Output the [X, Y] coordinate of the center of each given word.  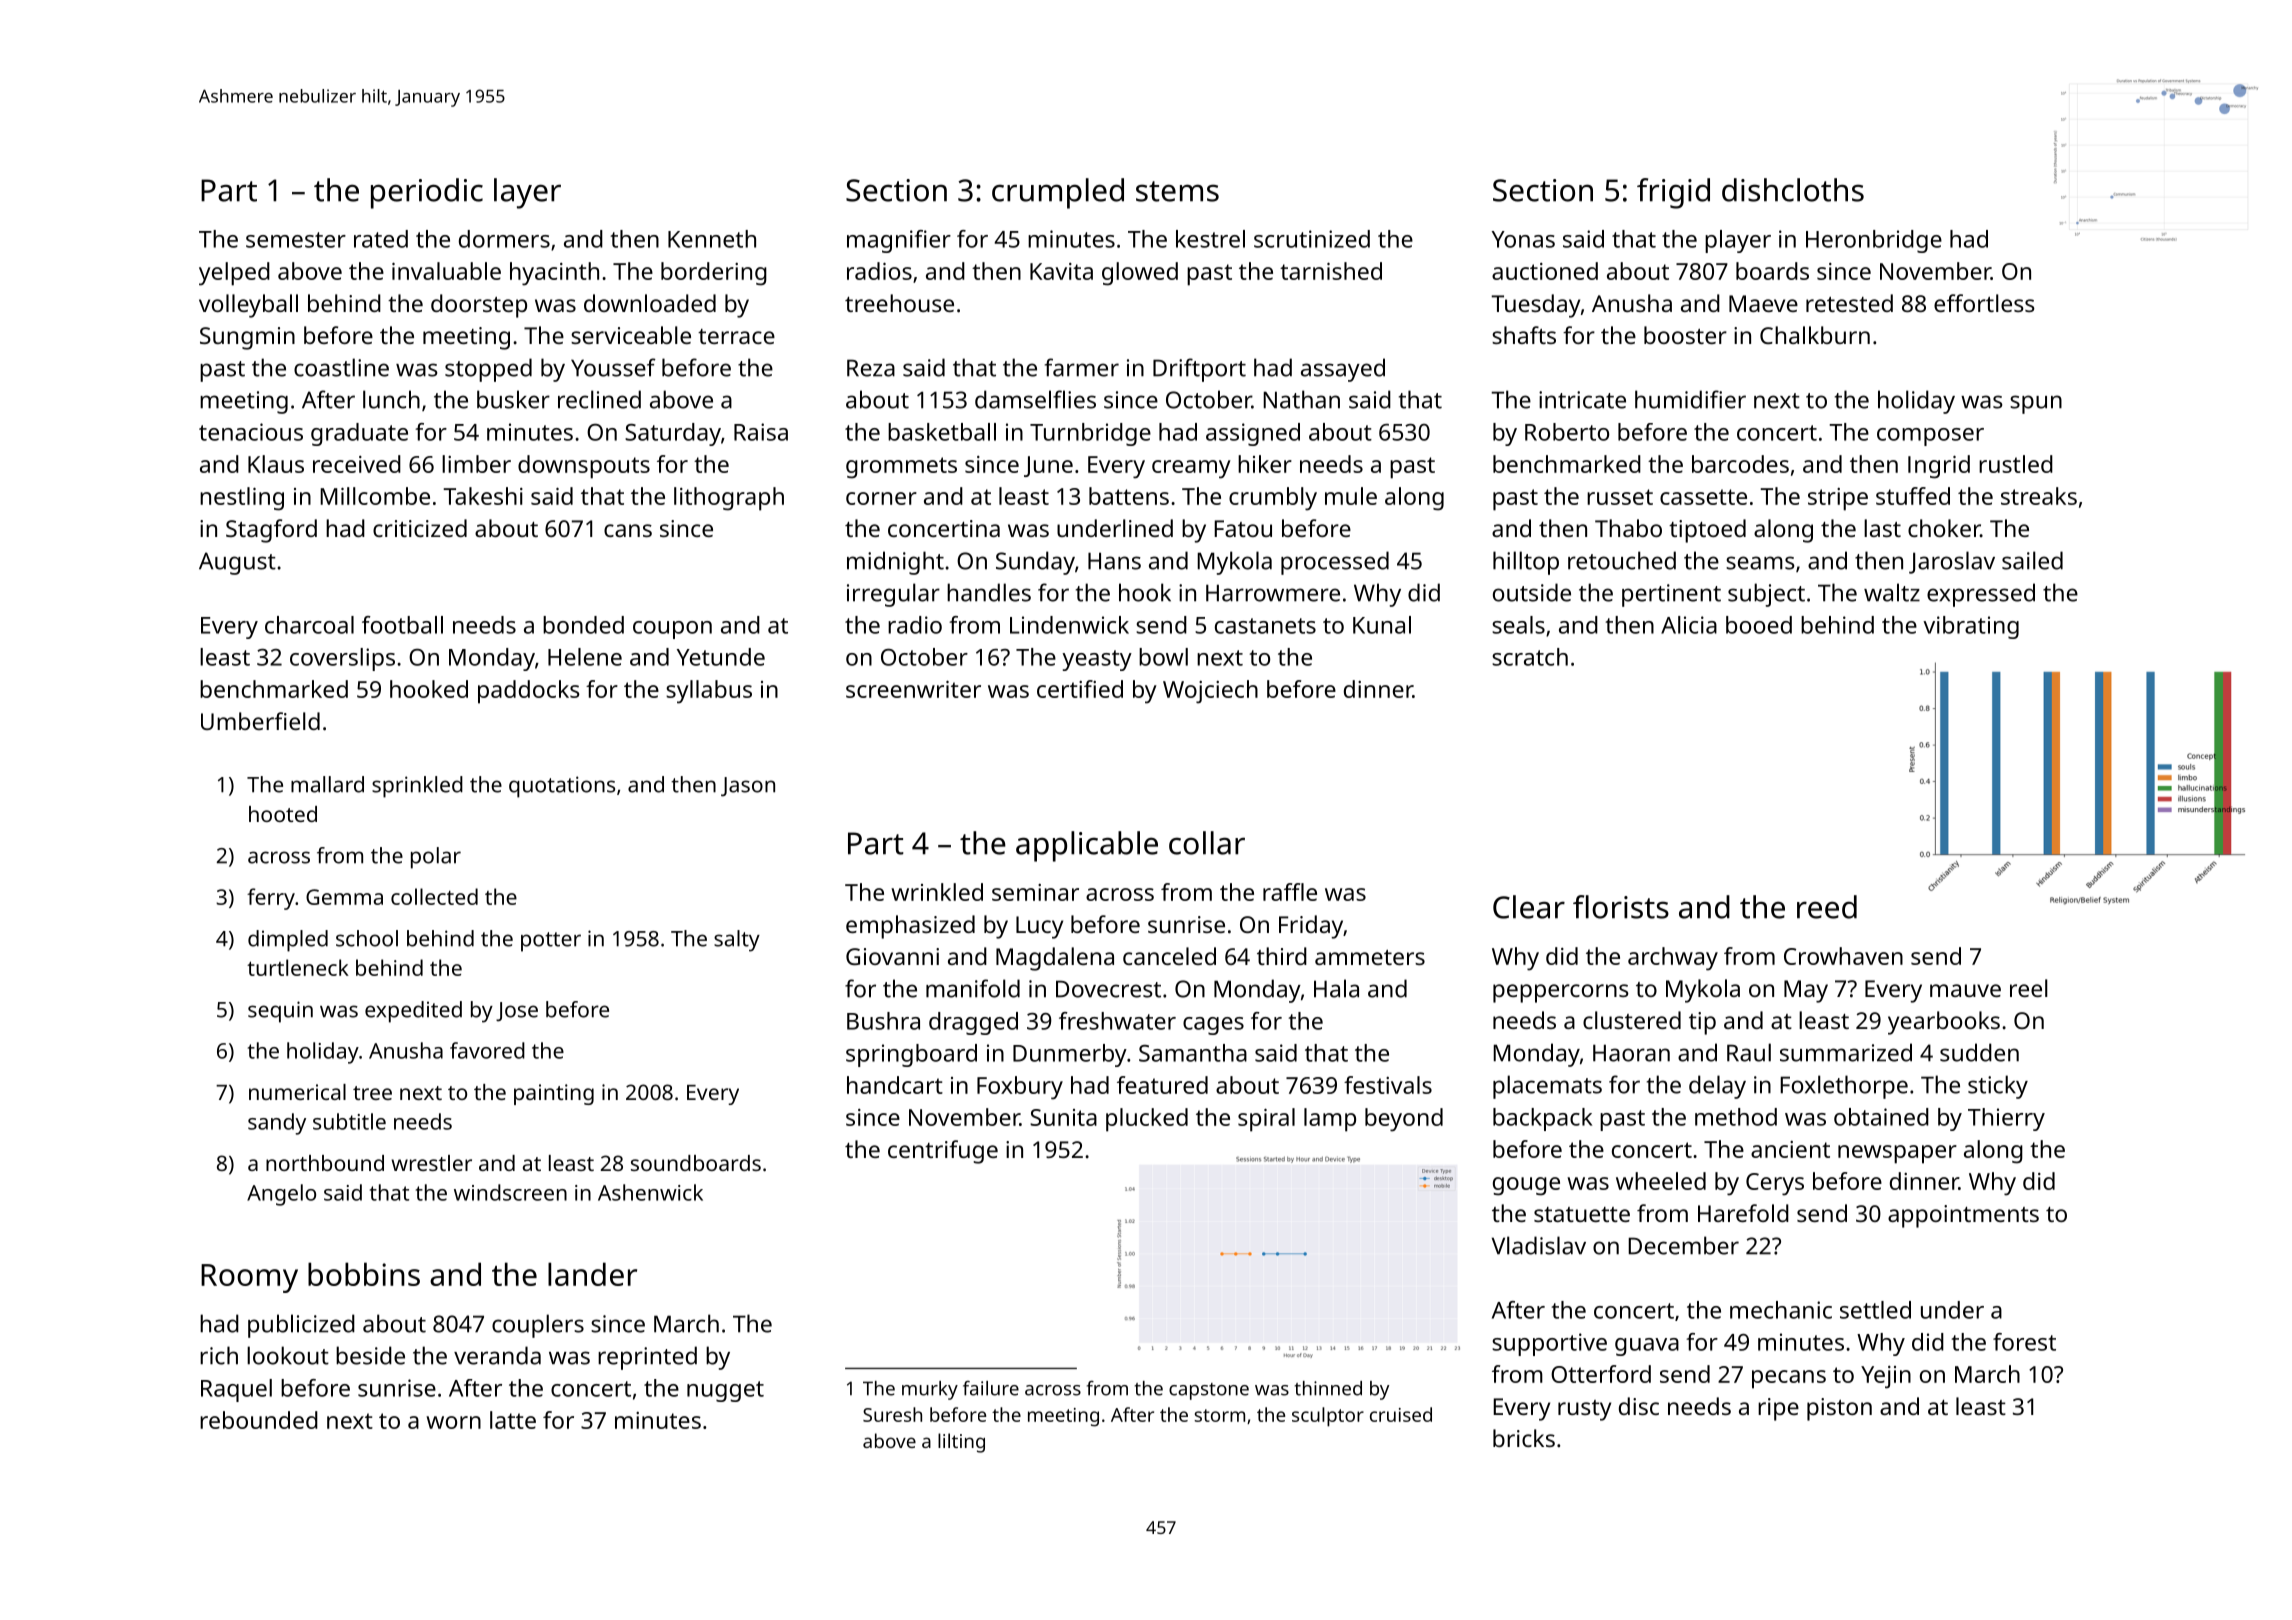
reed [1827, 907]
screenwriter [913, 689]
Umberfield [260, 721]
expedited [413, 1012]
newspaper [1897, 1154]
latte [513, 1420]
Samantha [1193, 1053]
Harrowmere [1273, 593]
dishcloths [1793, 190]
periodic [427, 193]
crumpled [1058, 193]
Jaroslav [1952, 562]
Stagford [271, 531]
